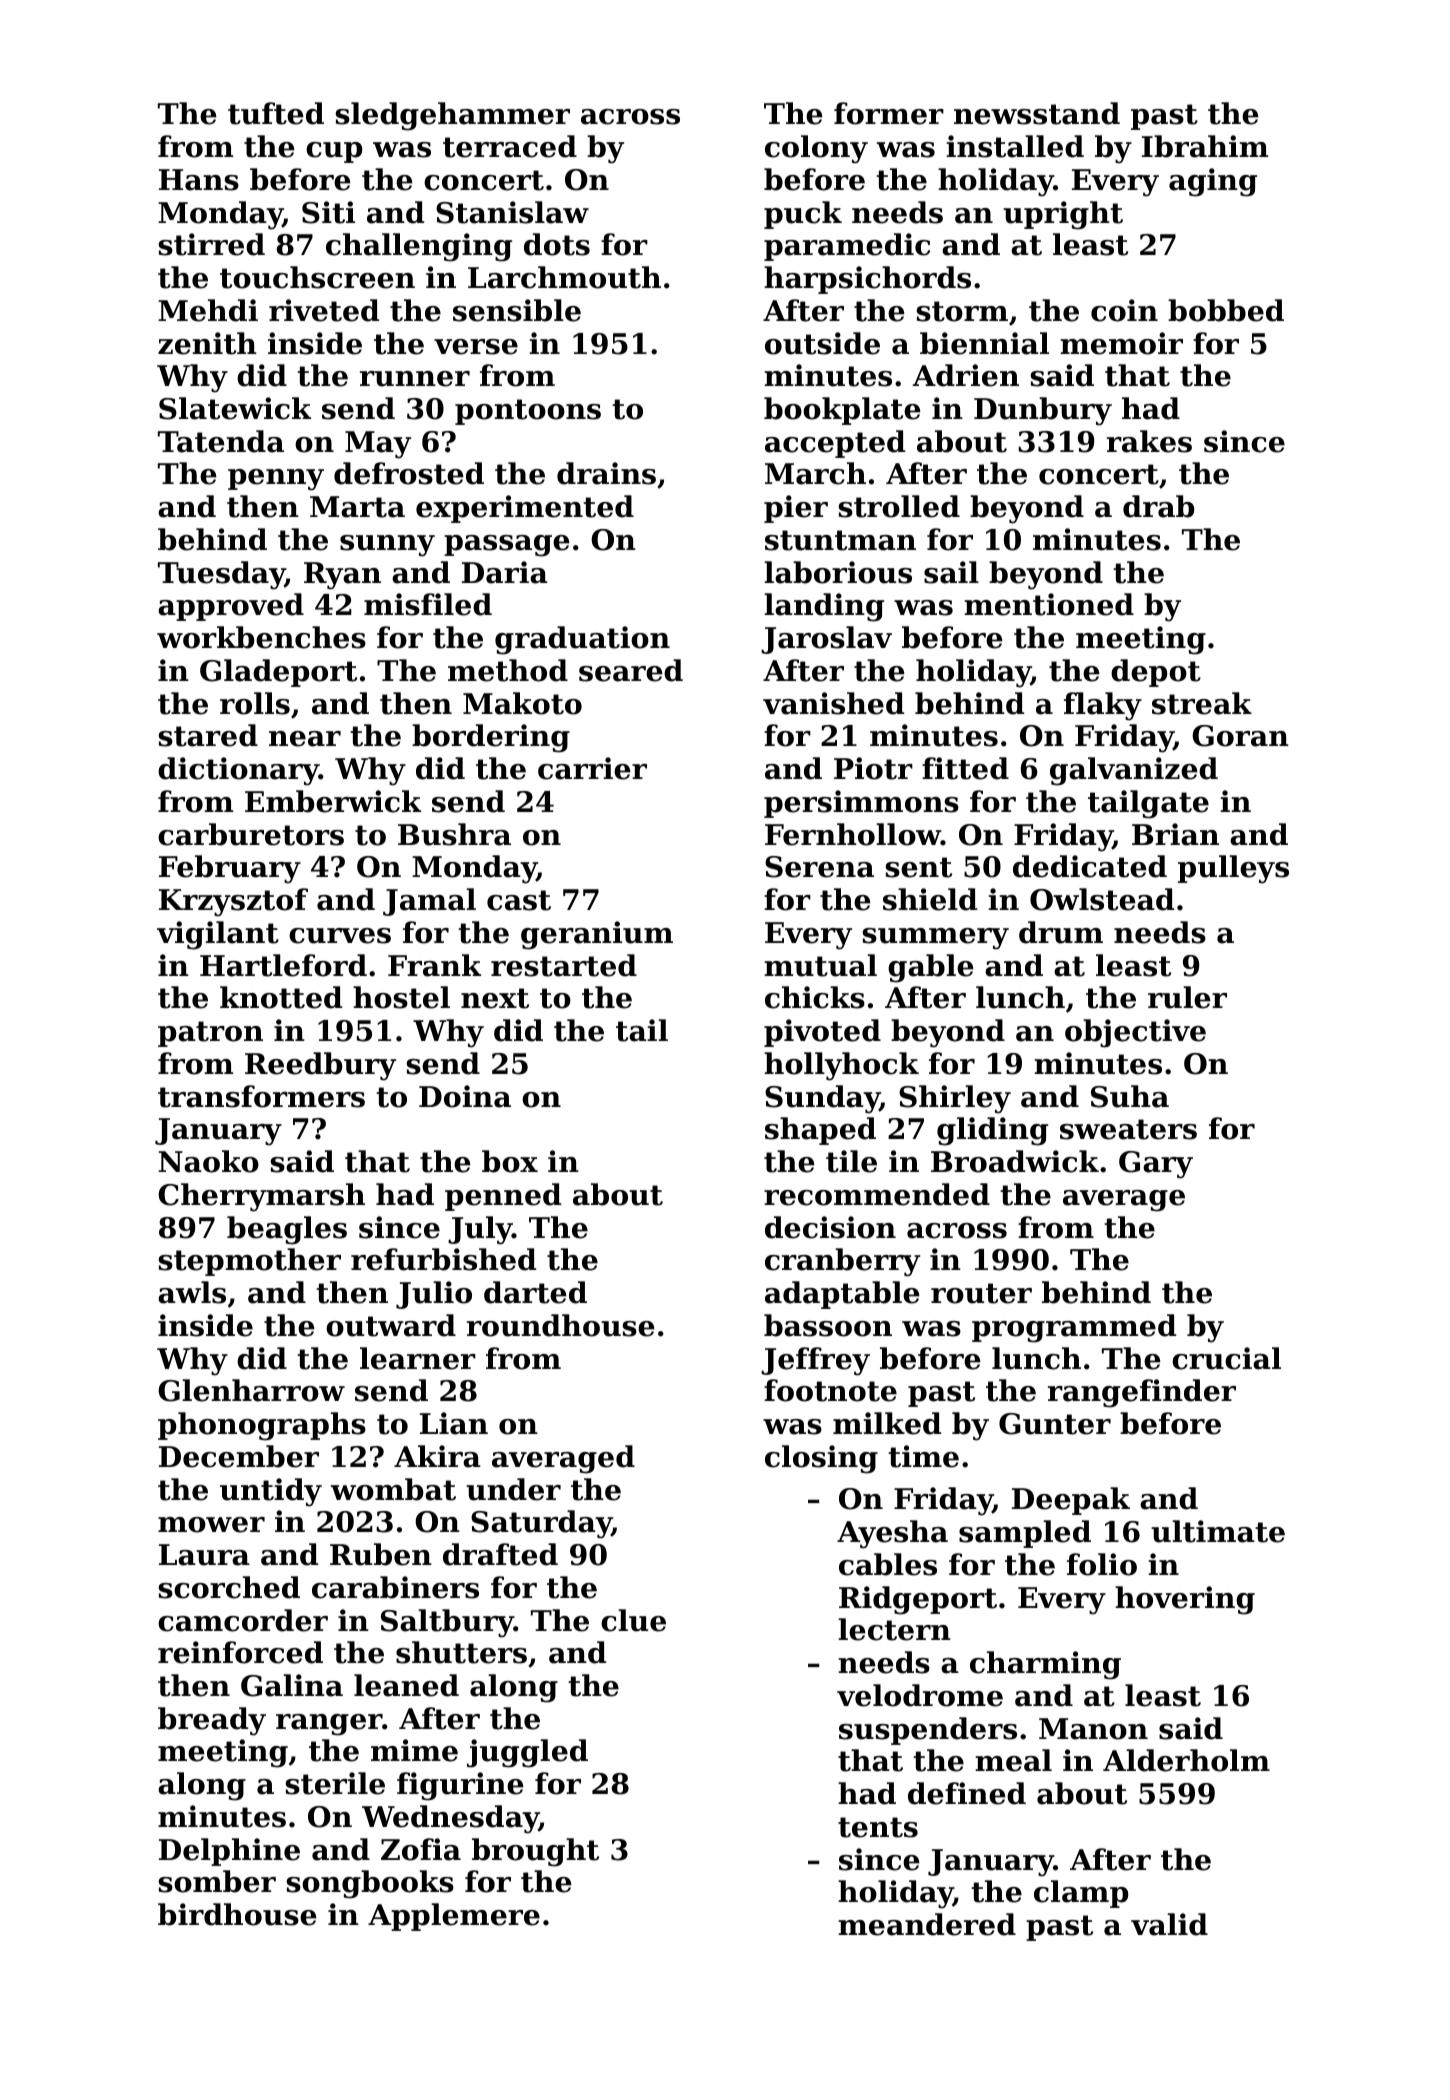  Describe the element at coordinates (1233, 869) in the screenshot. I see `pulleys` at that location.
